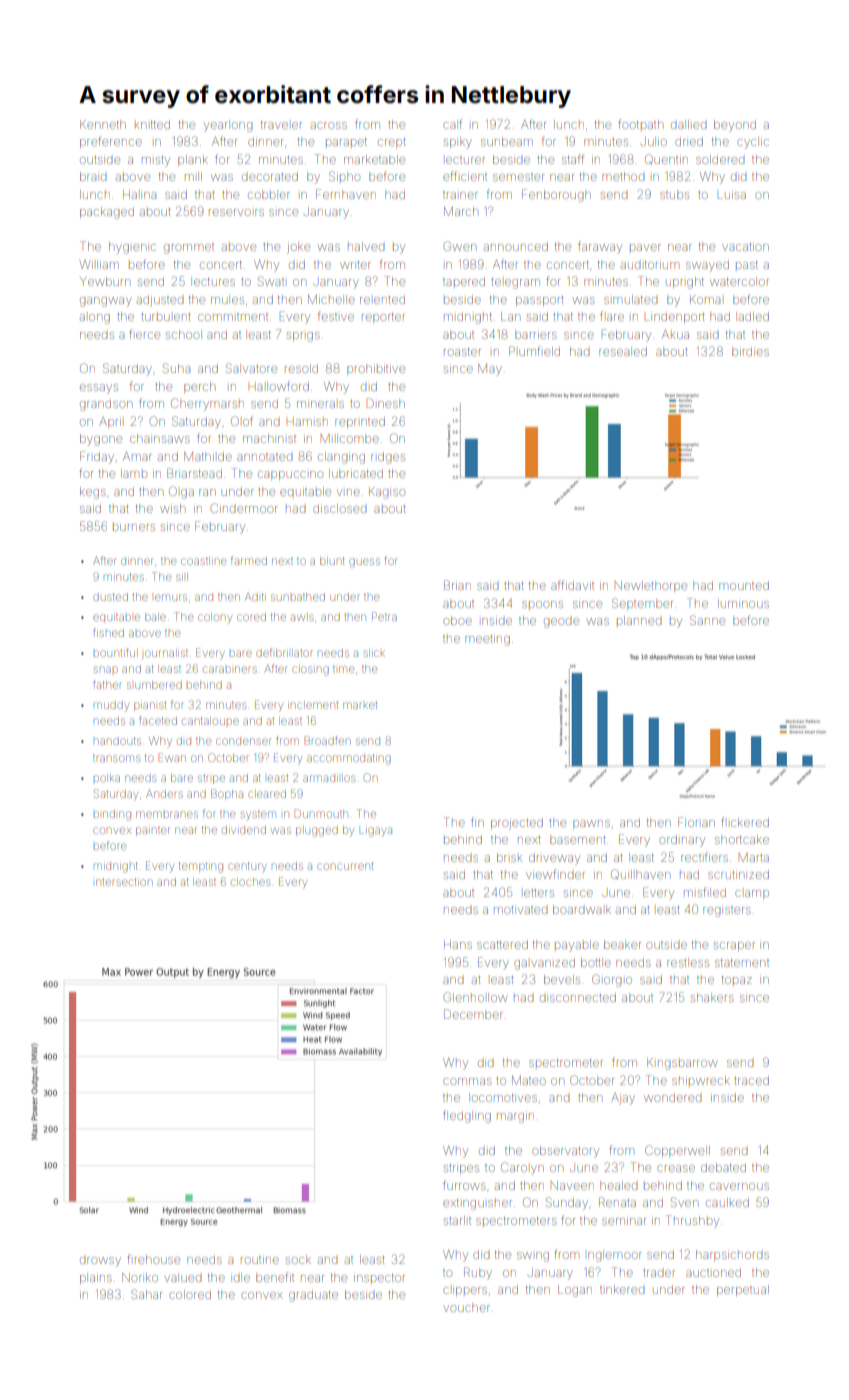 The width and height of the page is (849, 1400). I want to click on plains, so click(95, 1278).
